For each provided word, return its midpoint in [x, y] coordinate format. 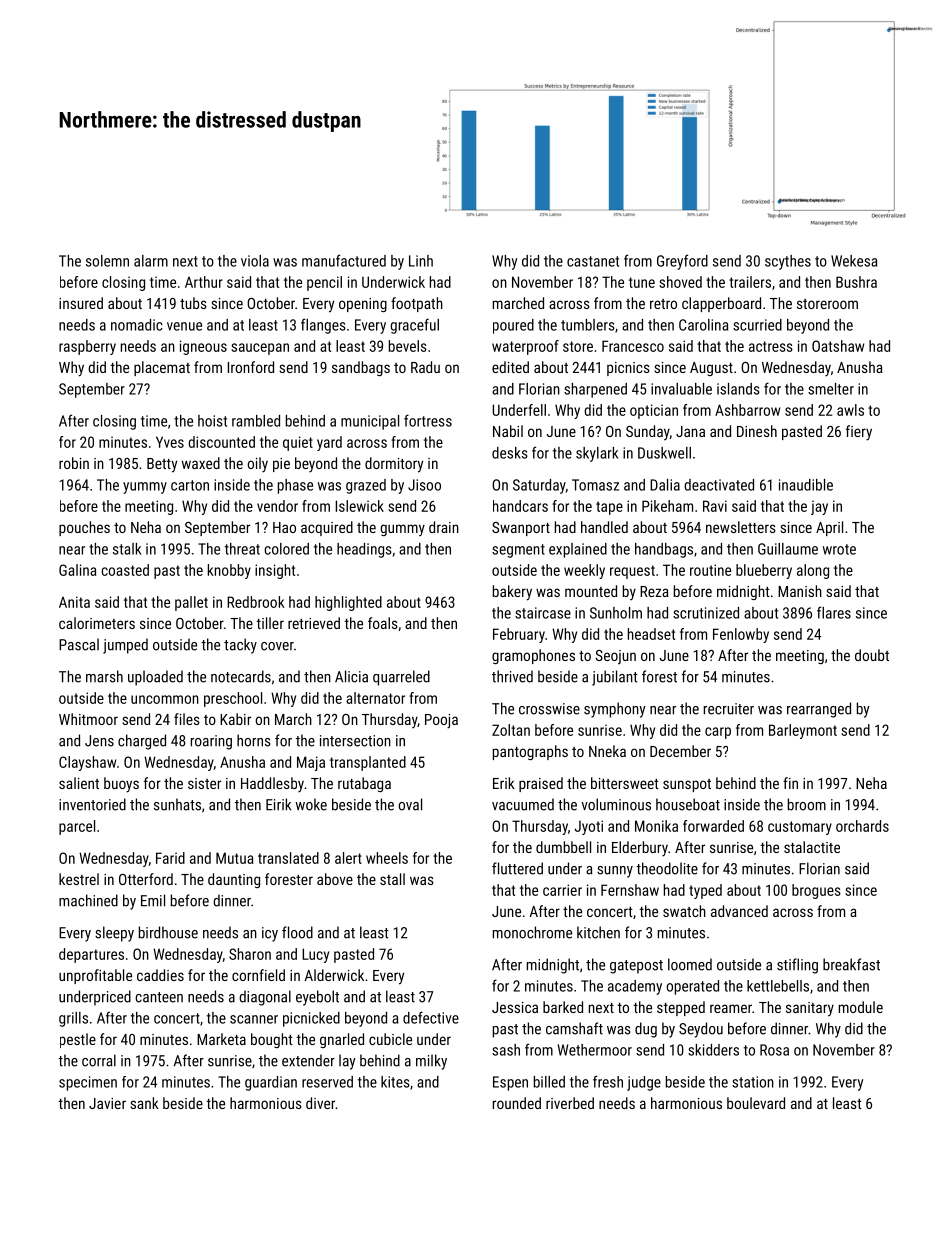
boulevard [756, 1103]
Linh [421, 261]
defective [431, 1017]
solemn [107, 261]
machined [88, 900]
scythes [788, 262]
